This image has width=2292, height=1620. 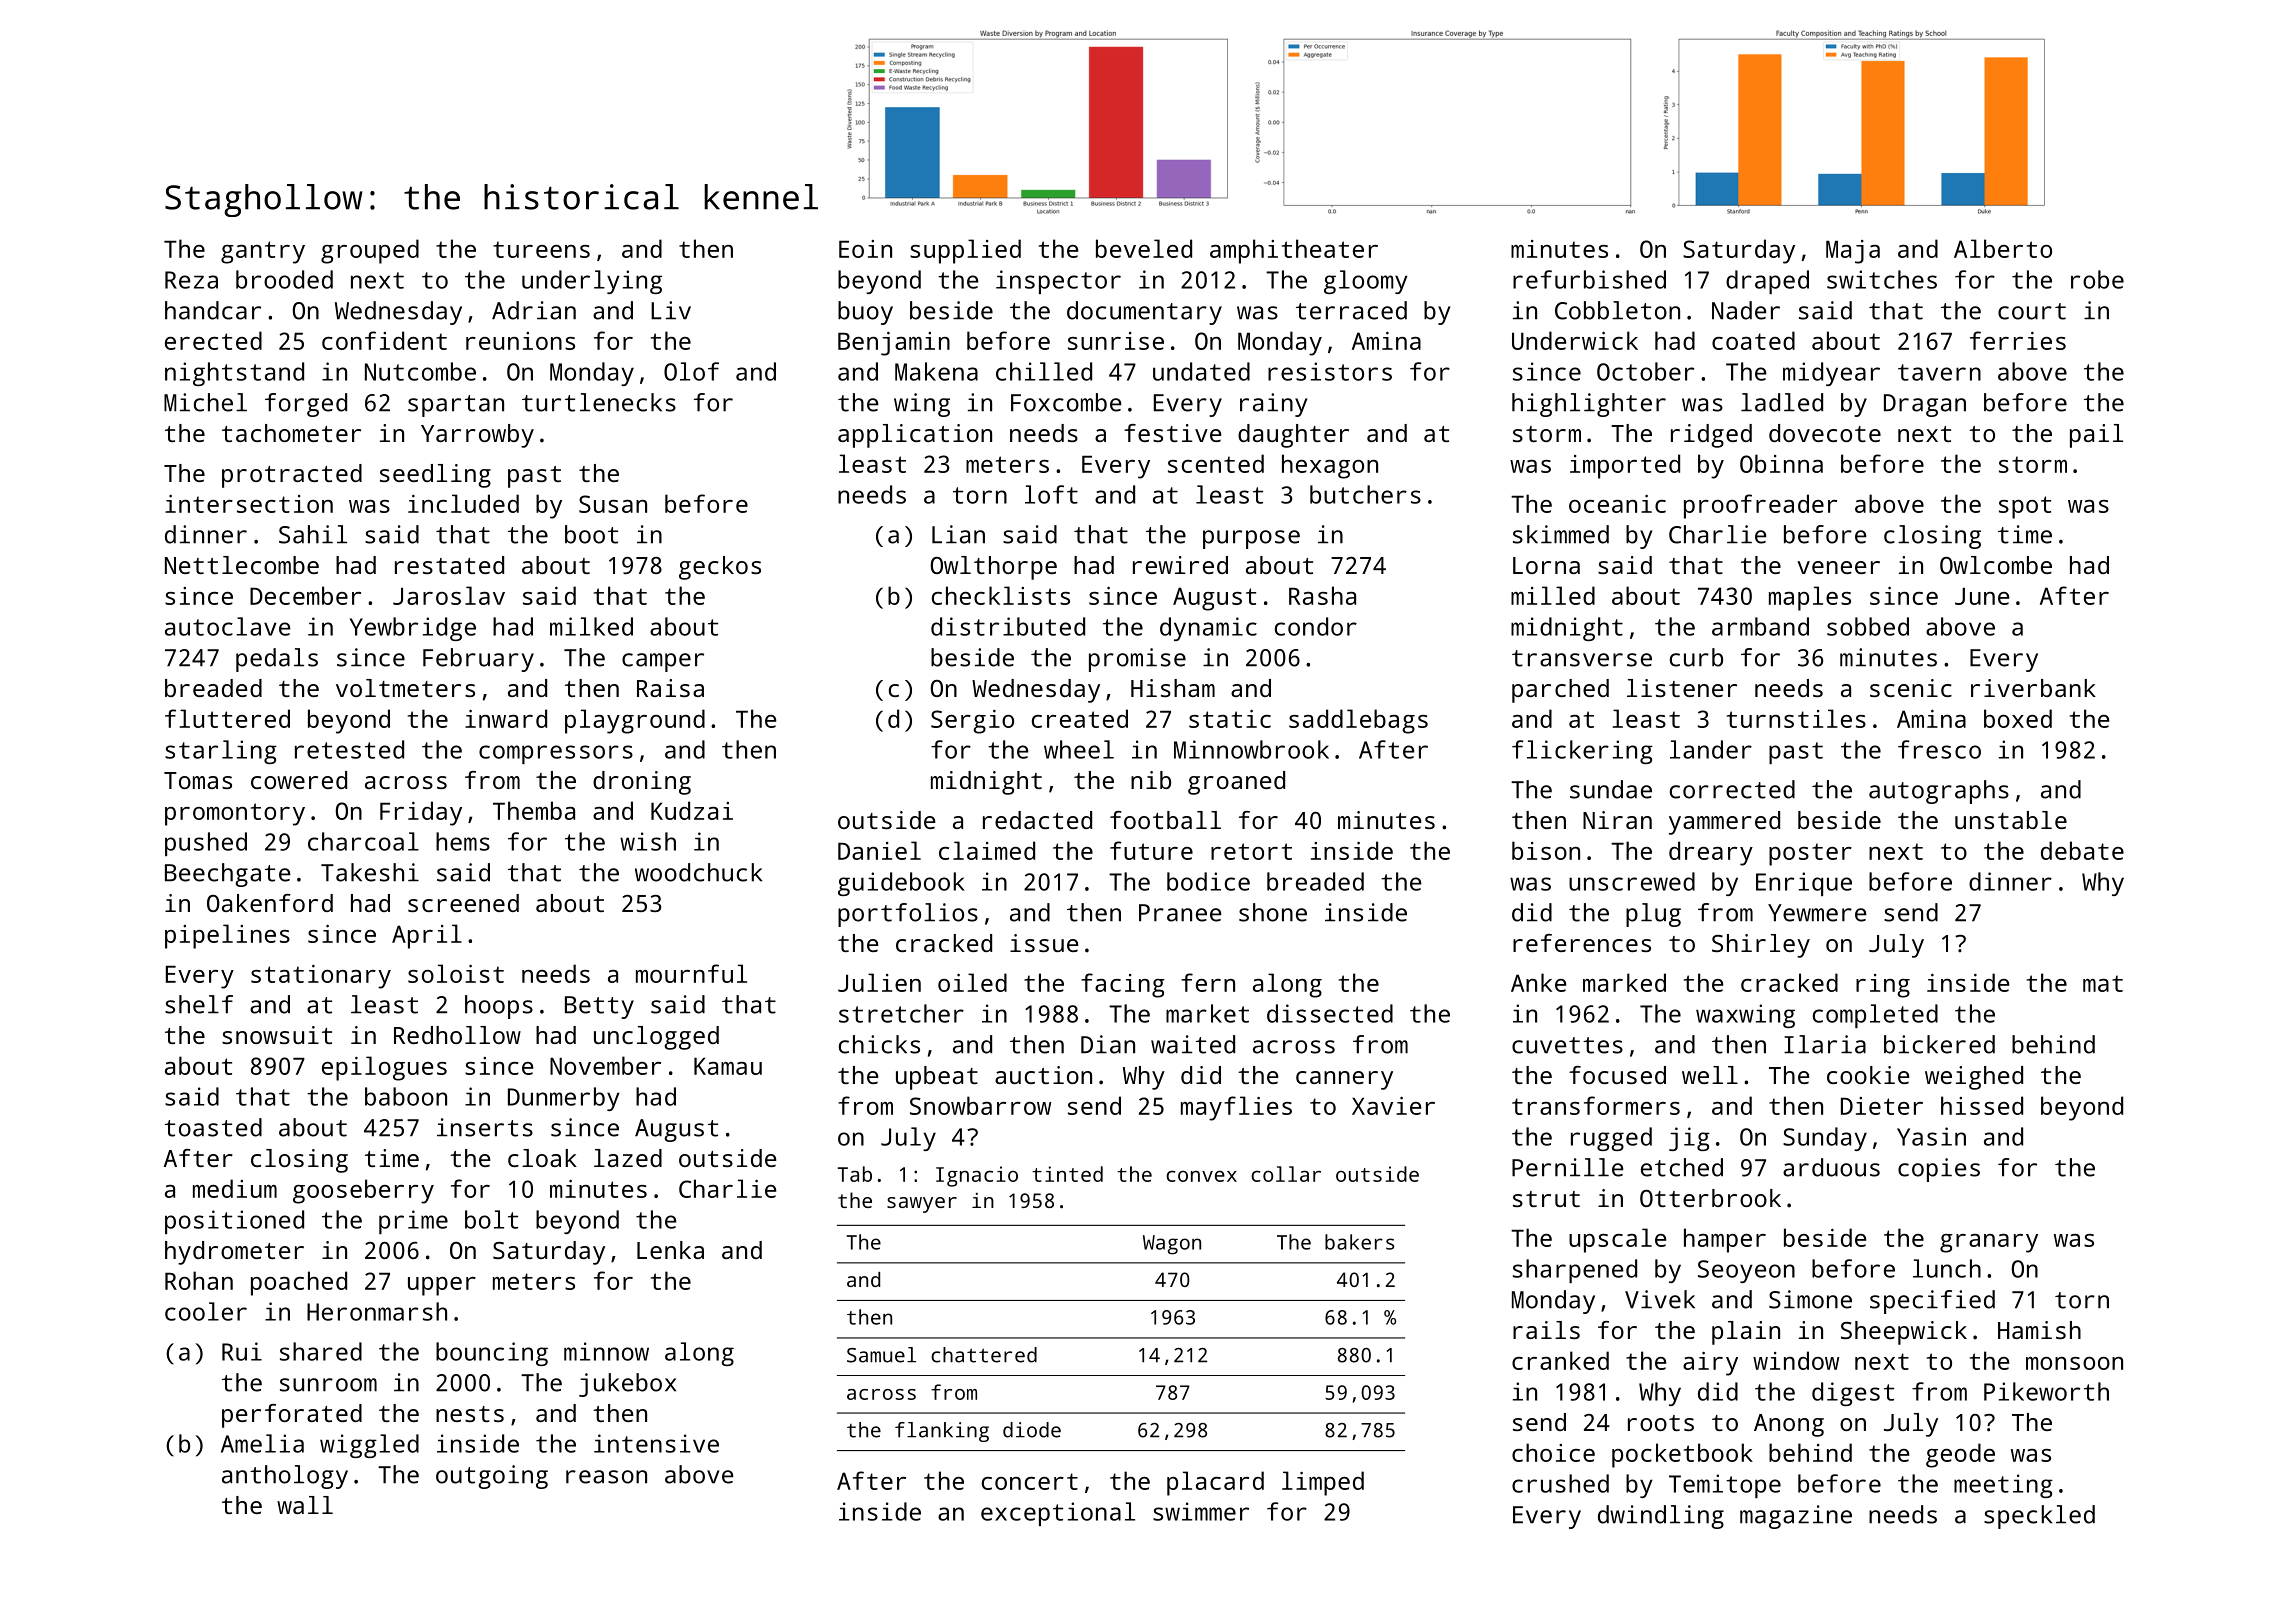 What do you see at coordinates (670, 1250) in the image?
I see `Lenka` at bounding box center [670, 1250].
